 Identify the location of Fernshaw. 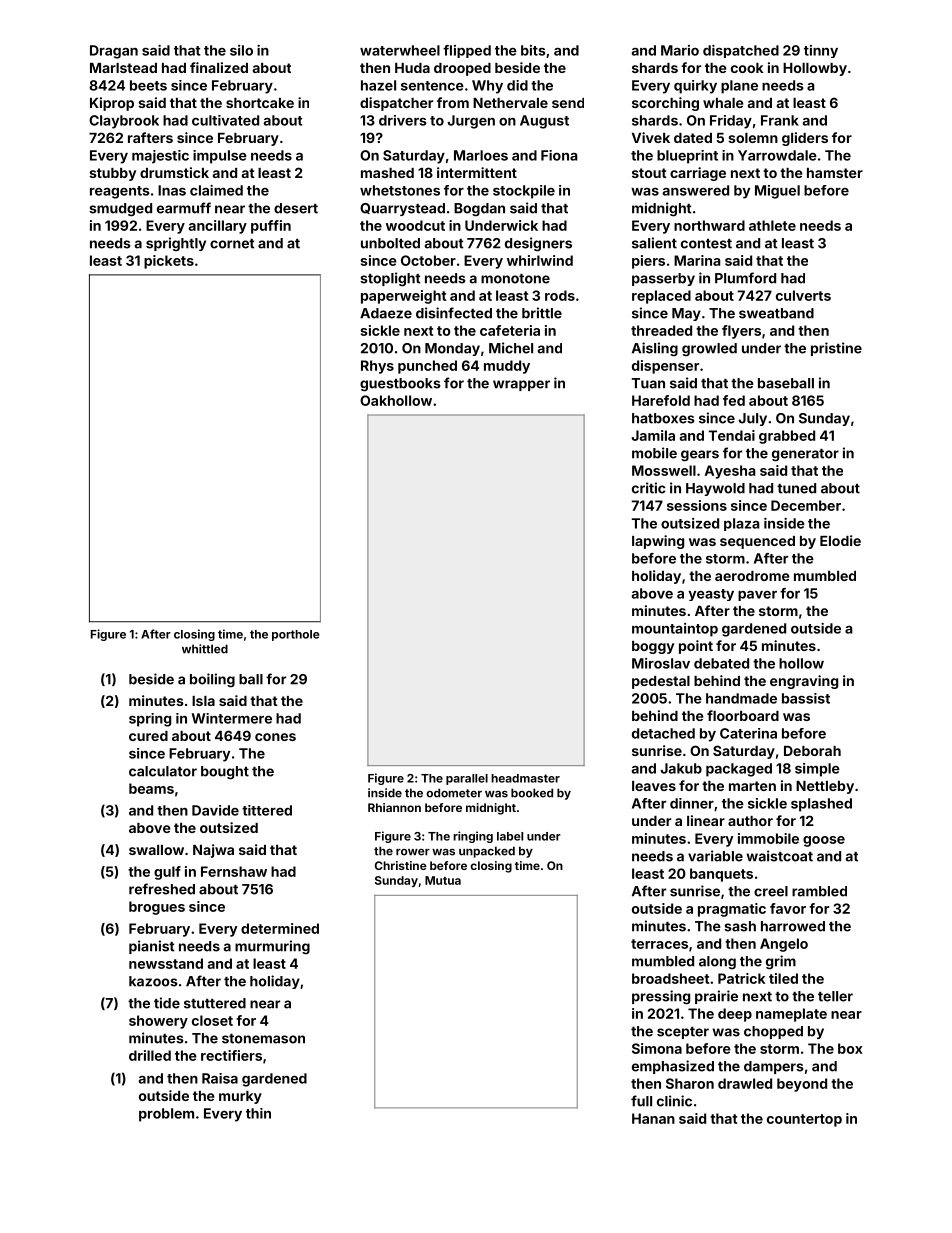
(234, 871).
